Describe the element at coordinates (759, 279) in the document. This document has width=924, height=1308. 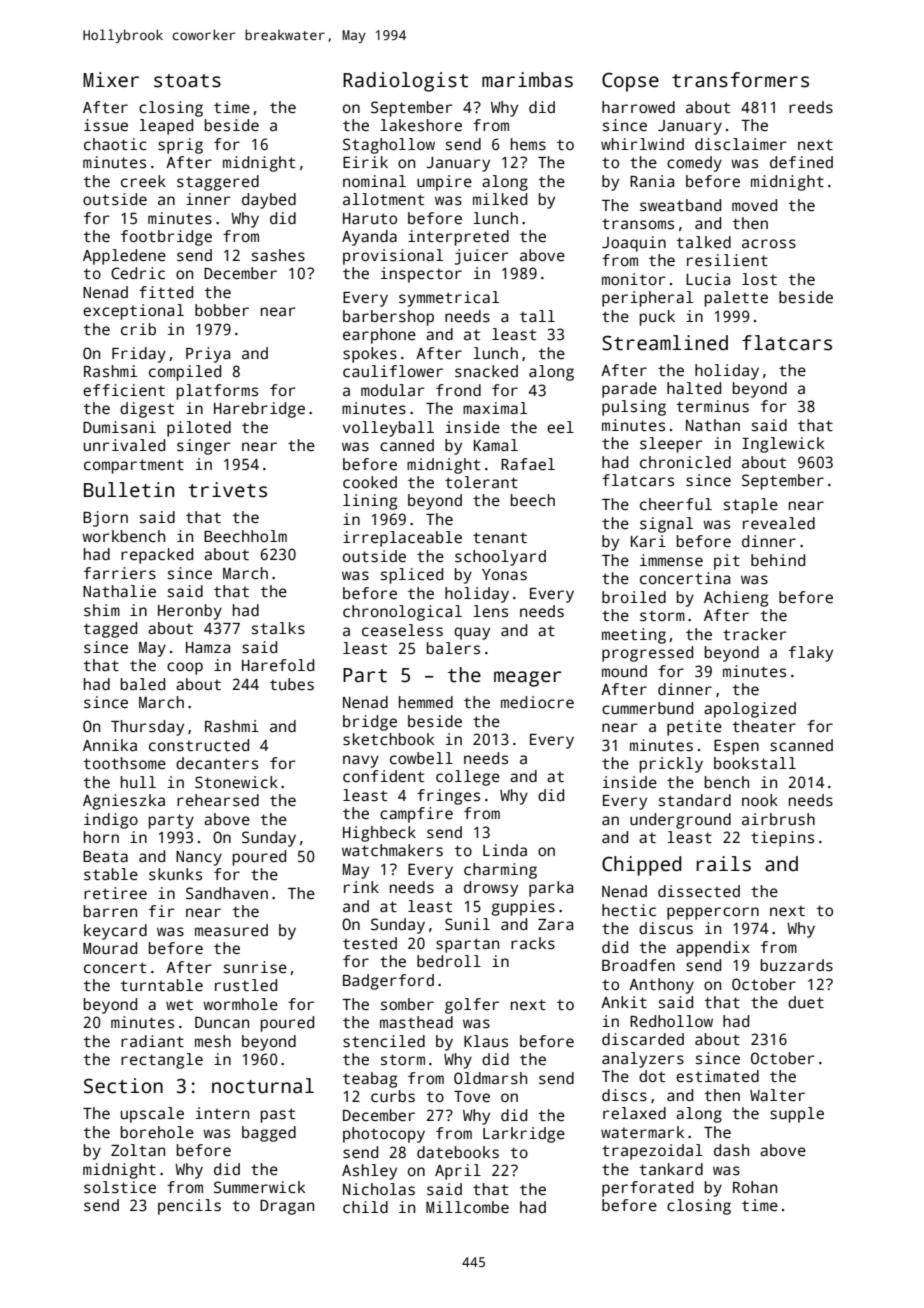
I see `lost` at that location.
